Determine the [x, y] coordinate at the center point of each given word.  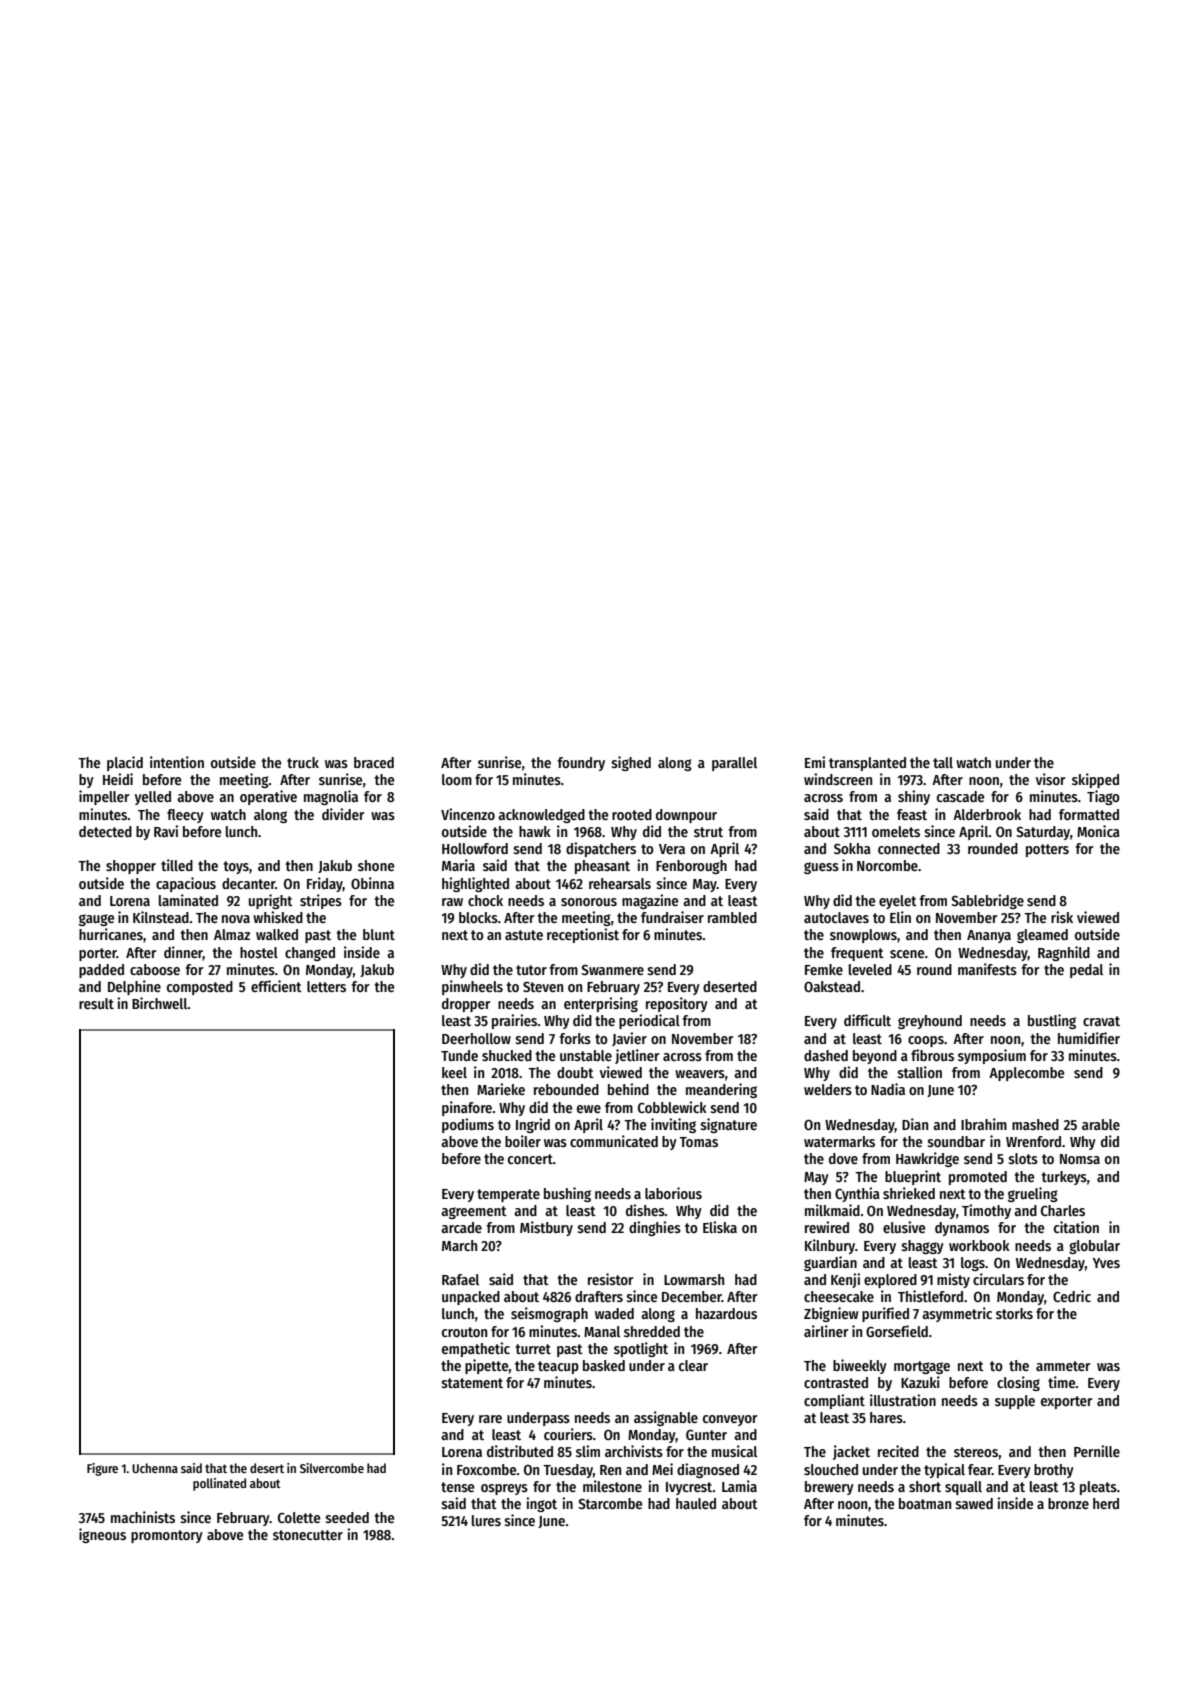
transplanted [867, 764]
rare [490, 1419]
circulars [998, 1279]
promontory [167, 1536]
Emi [815, 762]
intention [177, 762]
